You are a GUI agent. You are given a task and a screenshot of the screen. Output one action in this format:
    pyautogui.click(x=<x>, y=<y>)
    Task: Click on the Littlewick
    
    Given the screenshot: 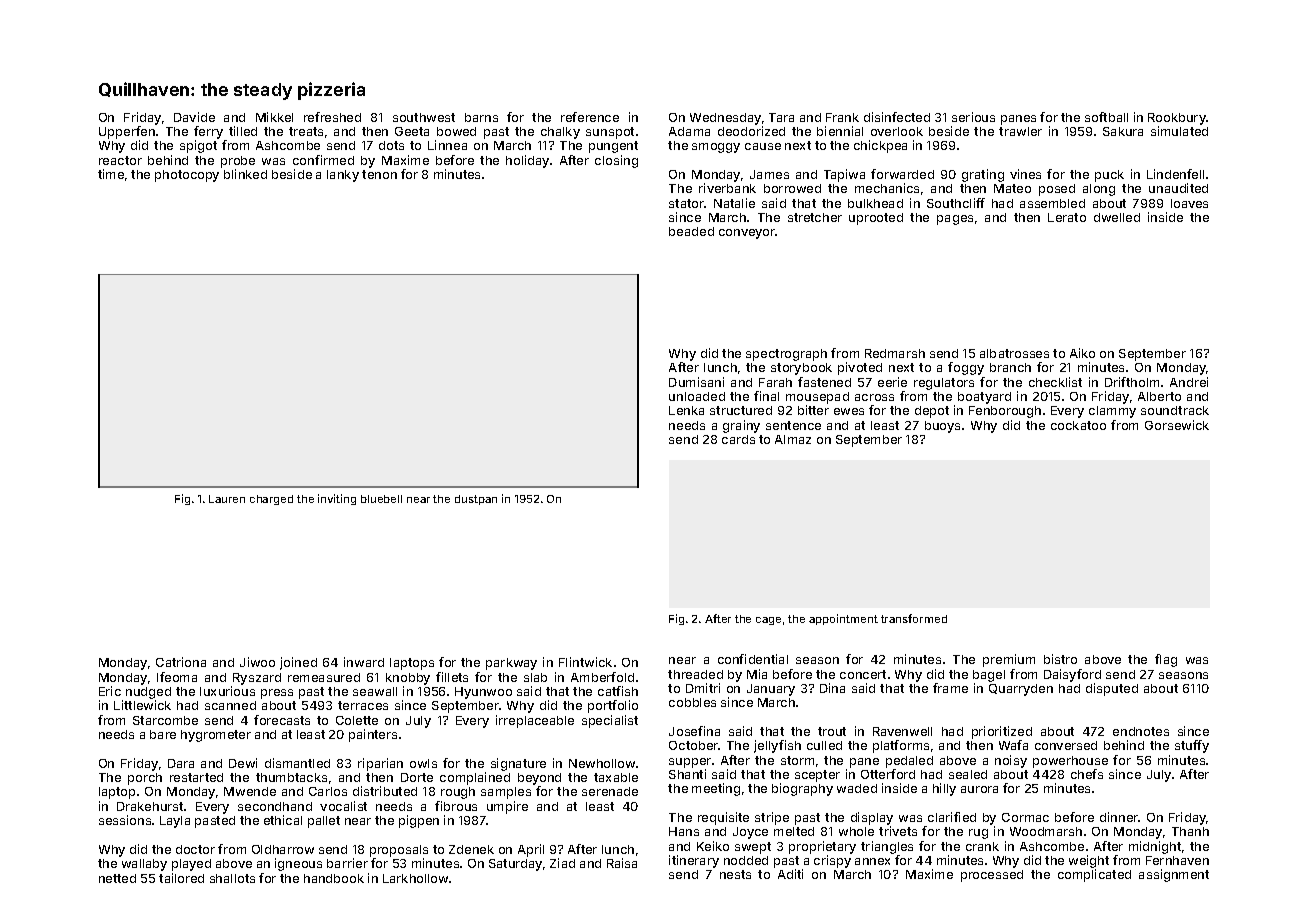 What is the action you would take?
    pyautogui.click(x=142, y=705)
